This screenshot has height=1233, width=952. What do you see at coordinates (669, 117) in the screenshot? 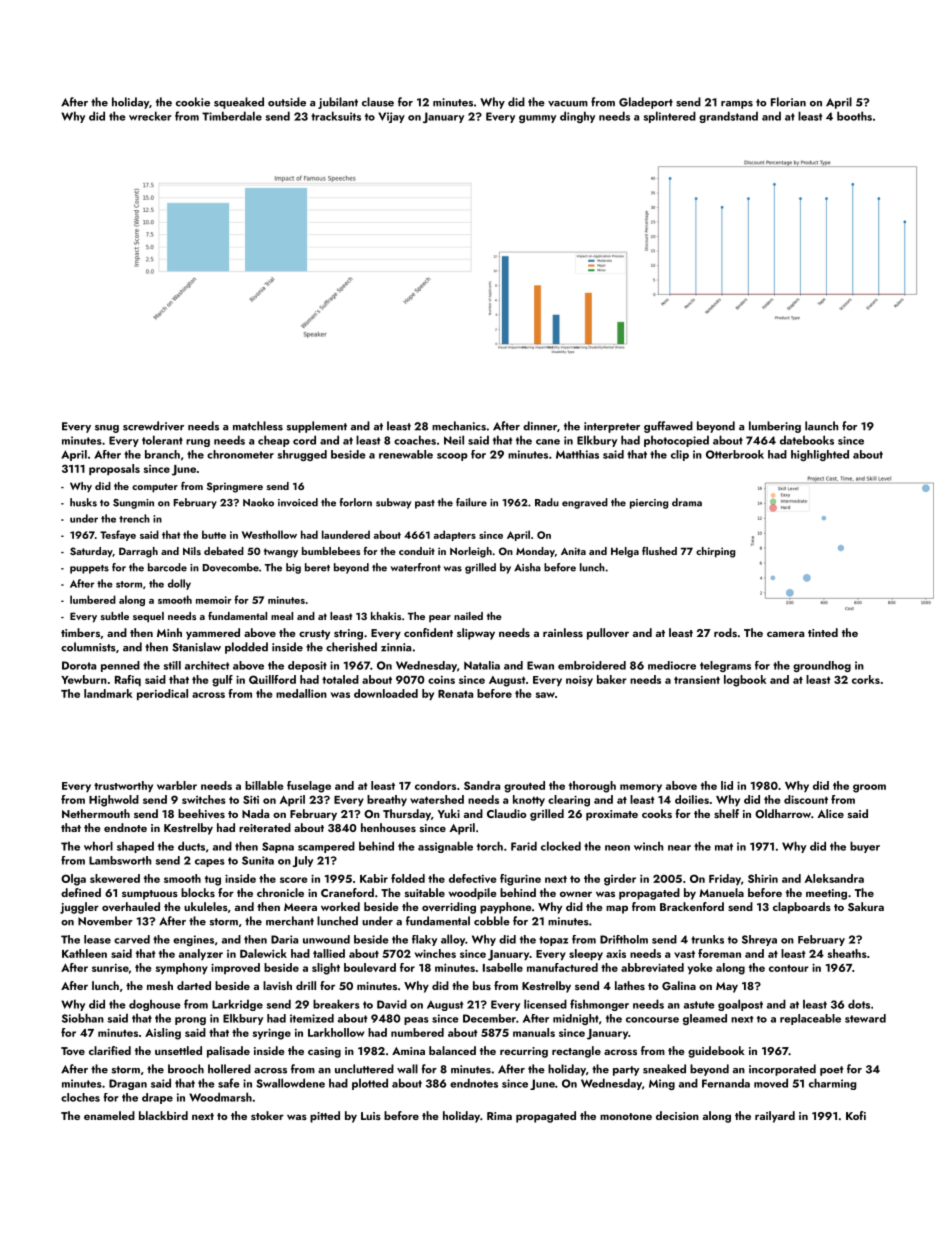
I see `splintered` at bounding box center [669, 117].
